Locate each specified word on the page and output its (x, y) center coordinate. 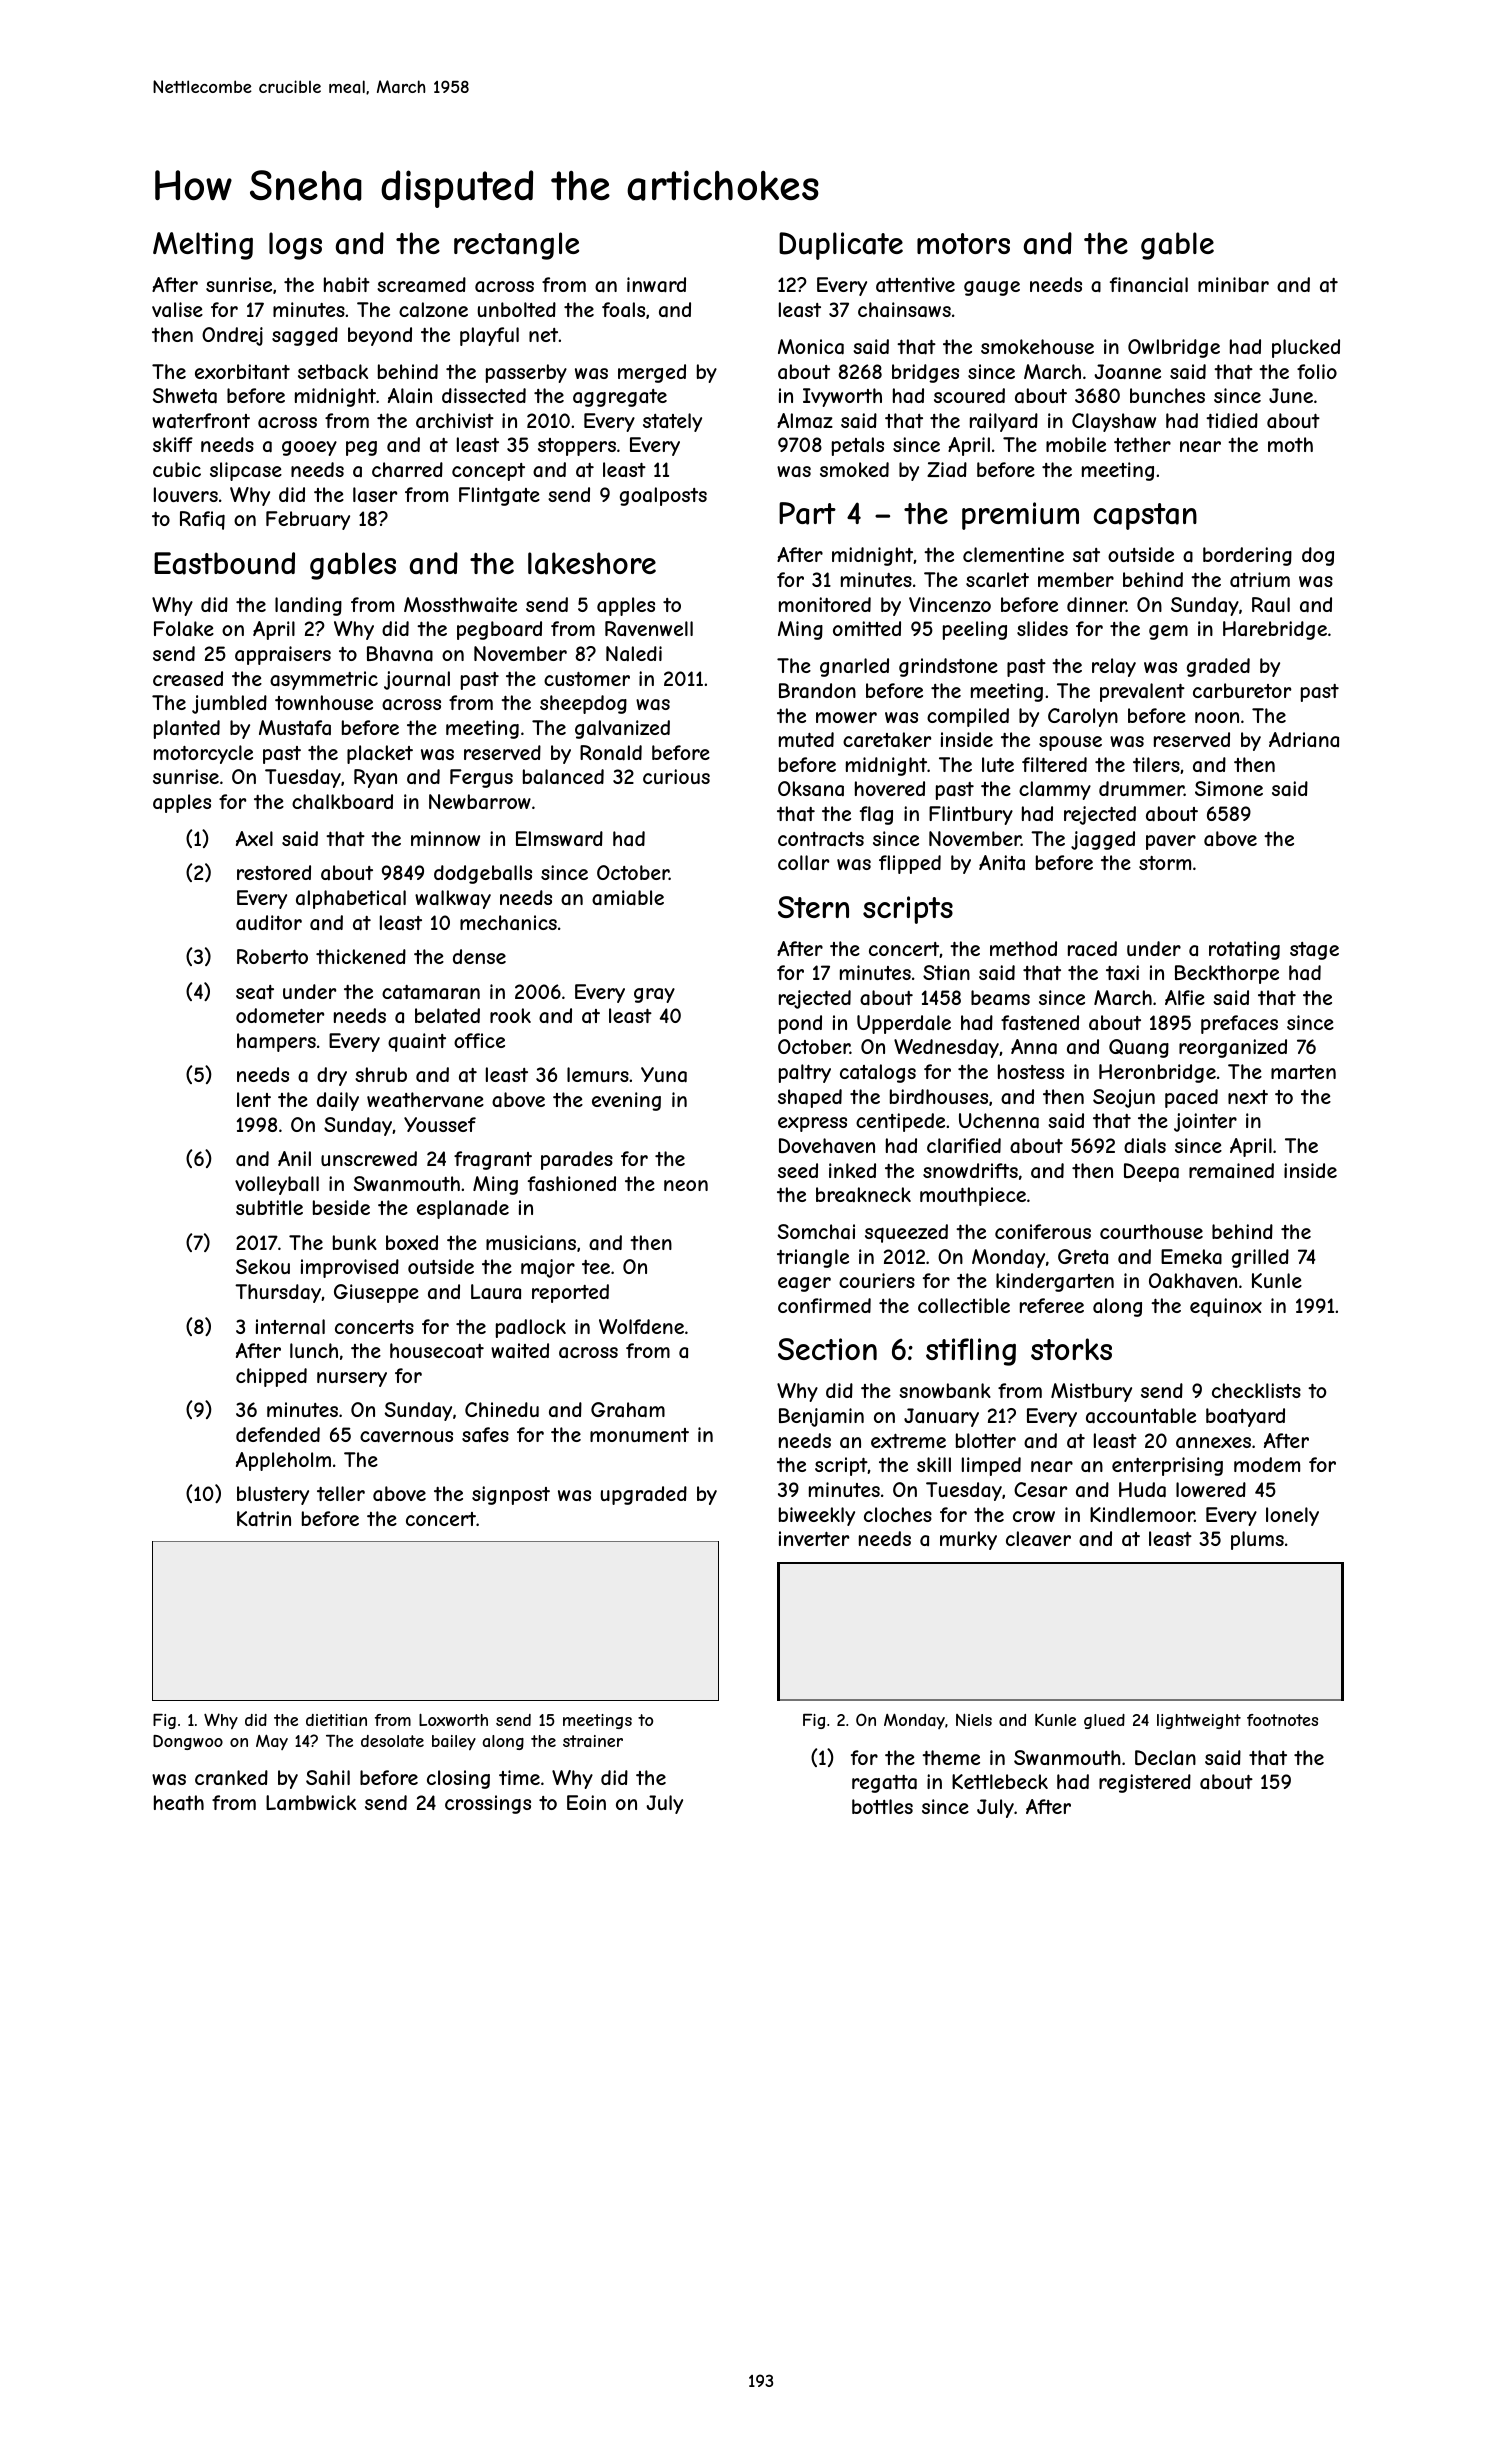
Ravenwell (649, 628)
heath (179, 1803)
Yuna (664, 1075)
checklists (1256, 1390)
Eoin (586, 1802)
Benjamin (821, 1417)
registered (1145, 1783)
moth (1290, 444)
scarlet (997, 579)
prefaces (1239, 1024)
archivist (455, 420)
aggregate (620, 398)
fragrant (493, 1160)
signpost (511, 1495)
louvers (186, 494)
